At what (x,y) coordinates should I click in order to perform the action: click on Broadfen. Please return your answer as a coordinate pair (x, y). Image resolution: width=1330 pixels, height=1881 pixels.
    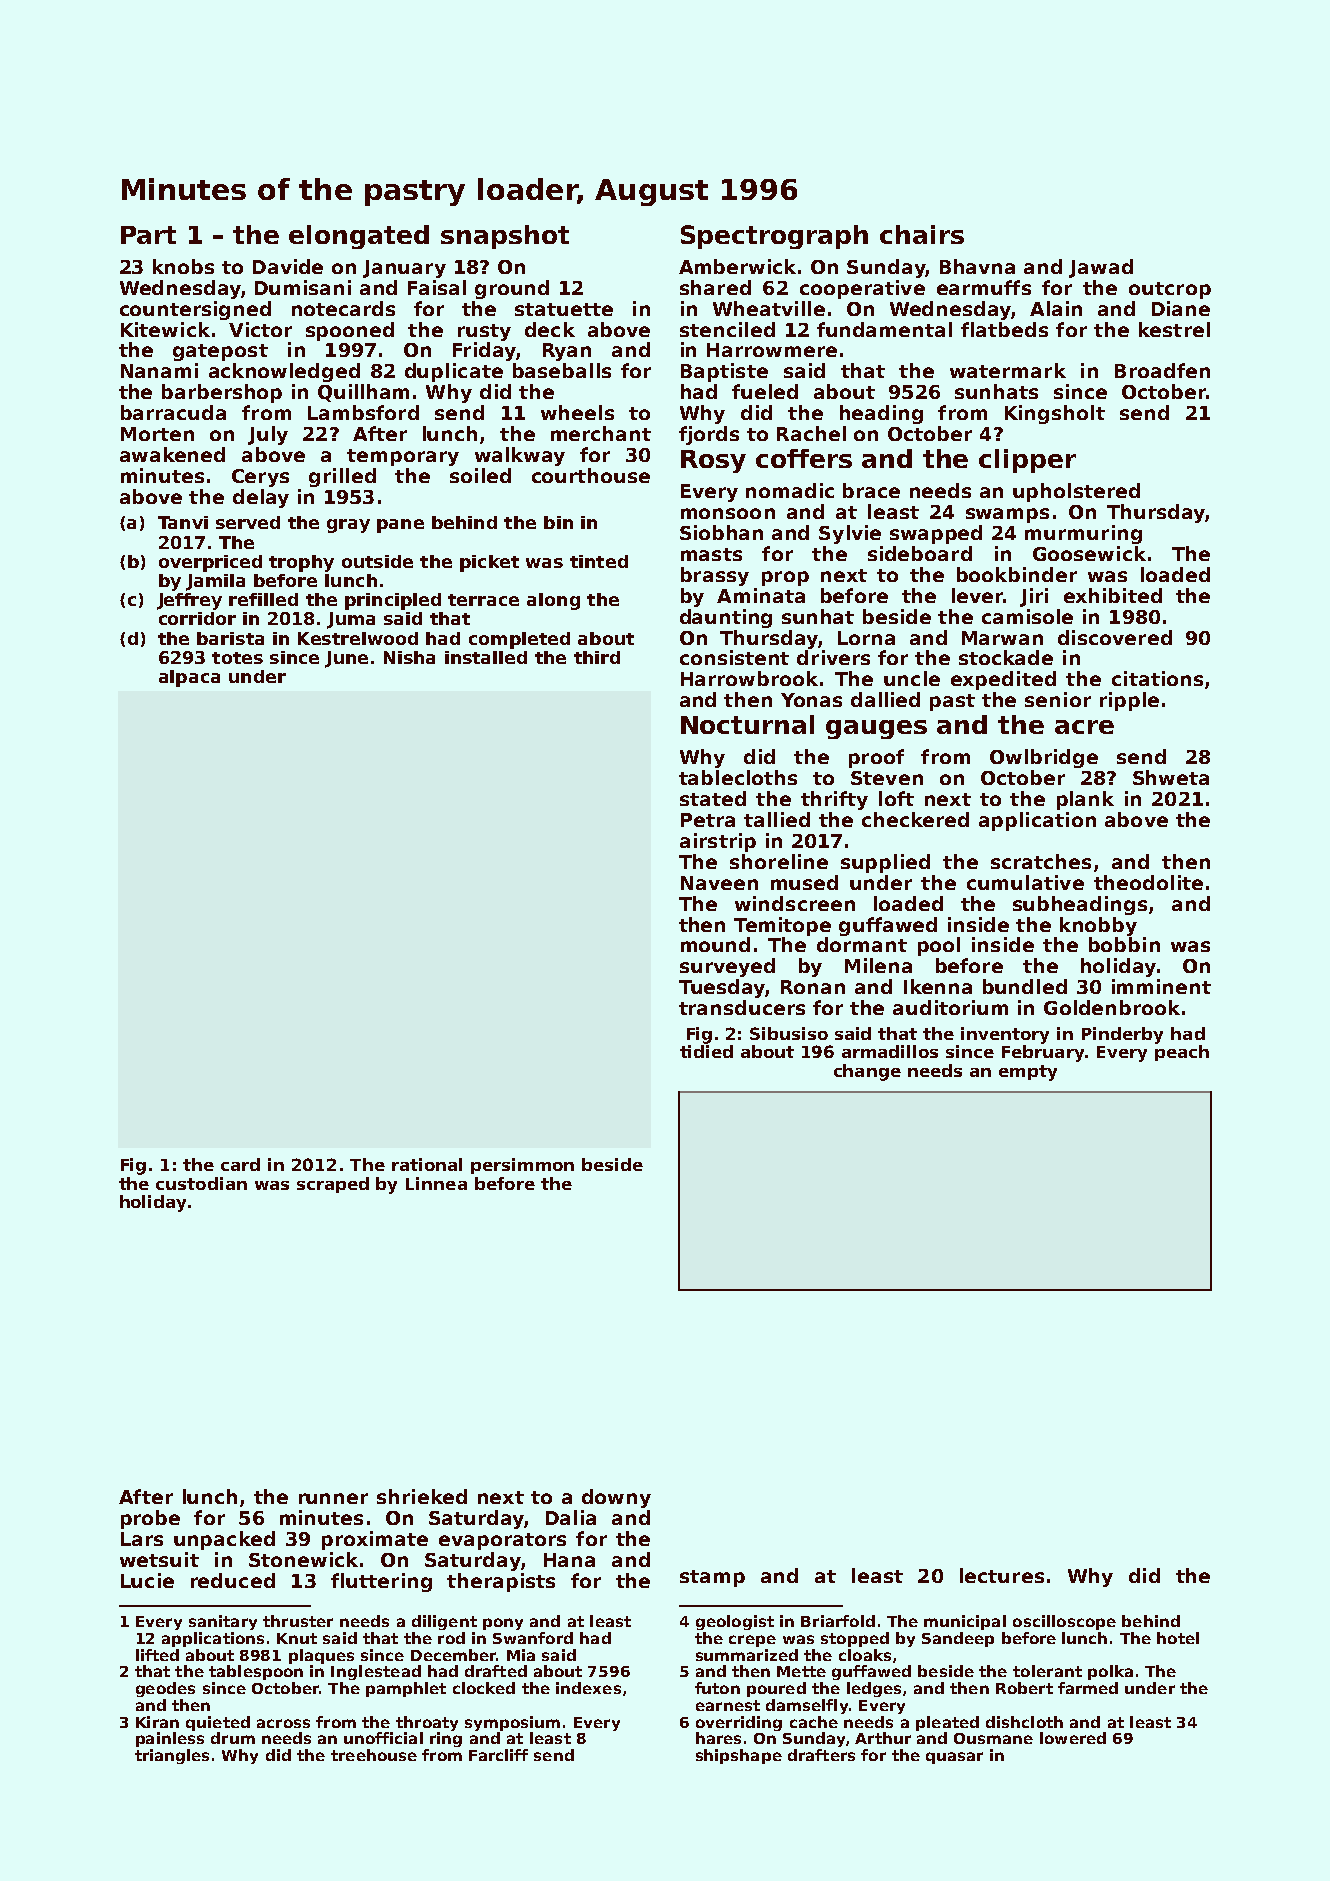
    Looking at the image, I should click on (1162, 370).
